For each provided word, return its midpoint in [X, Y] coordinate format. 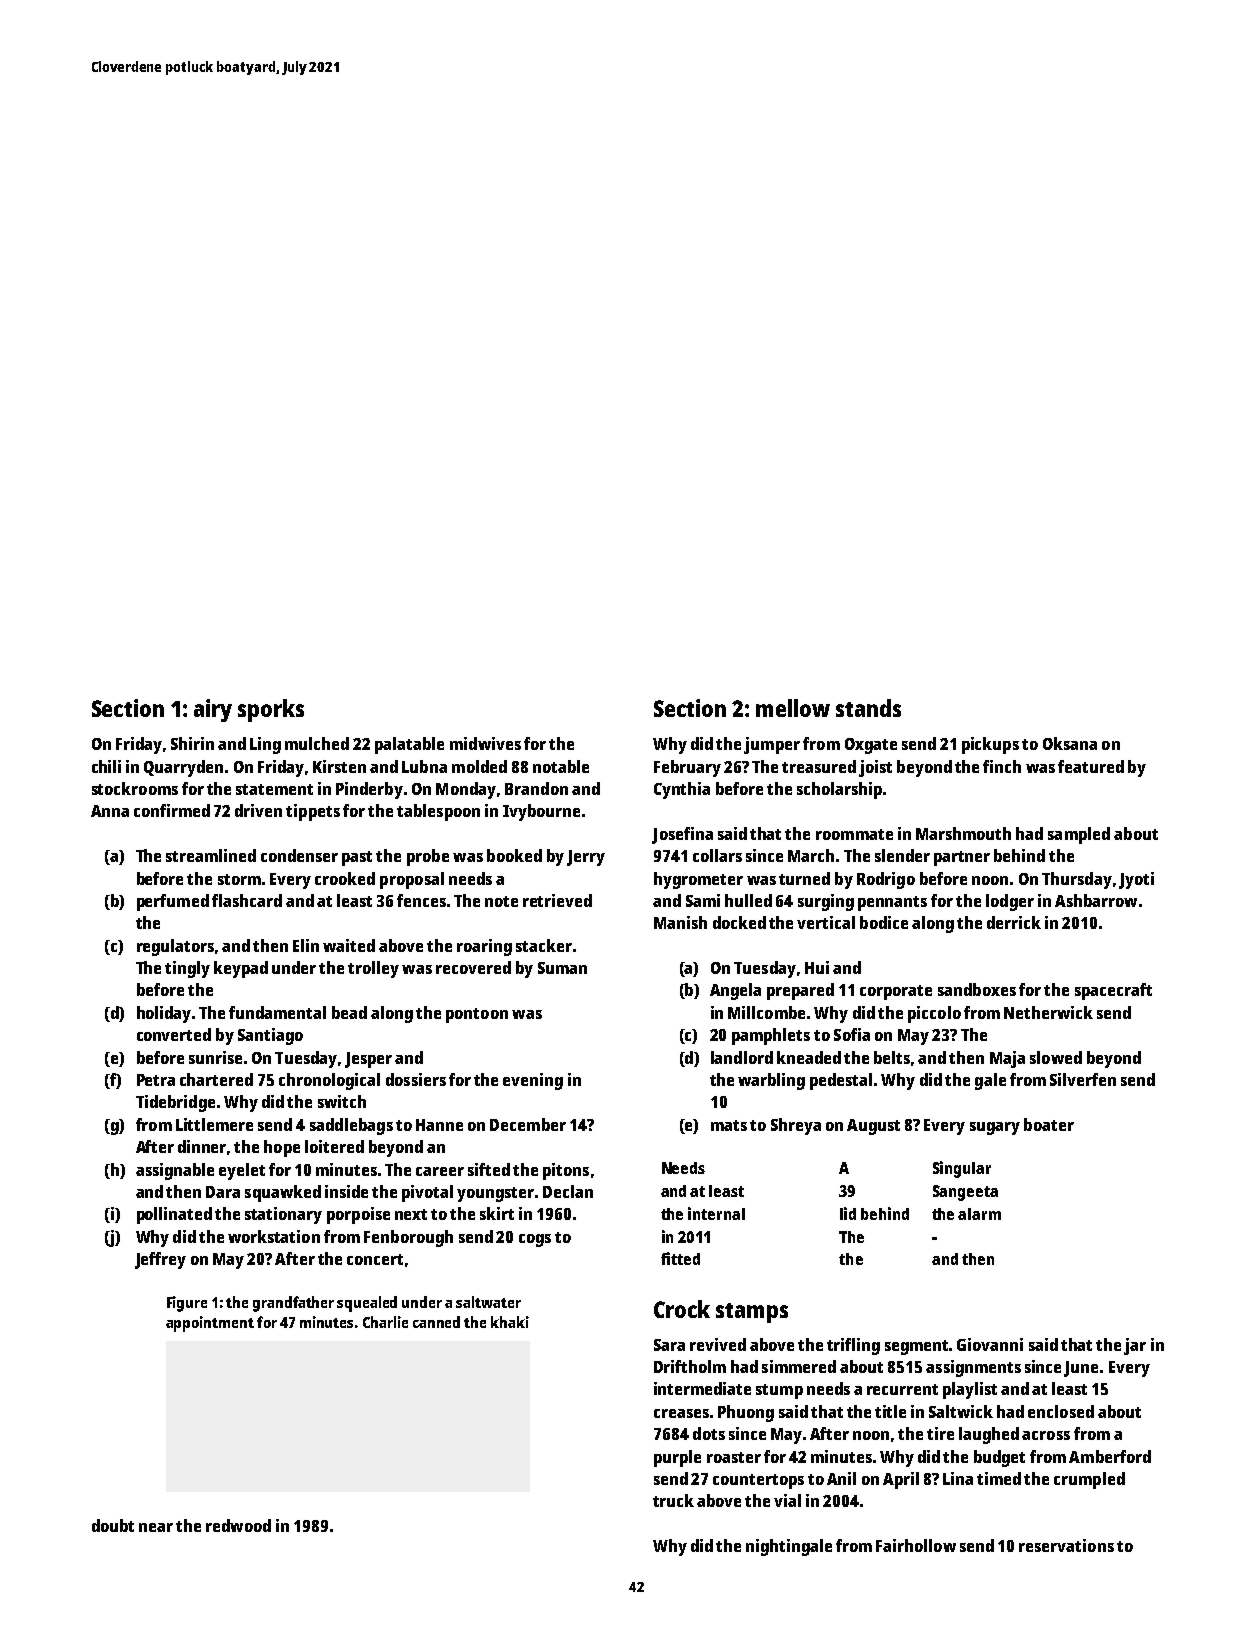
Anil [841, 1478]
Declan [568, 1191]
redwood [238, 1525]
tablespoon [438, 812]
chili [106, 766]
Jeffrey [160, 1260]
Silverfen [1083, 1079]
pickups [990, 745]
